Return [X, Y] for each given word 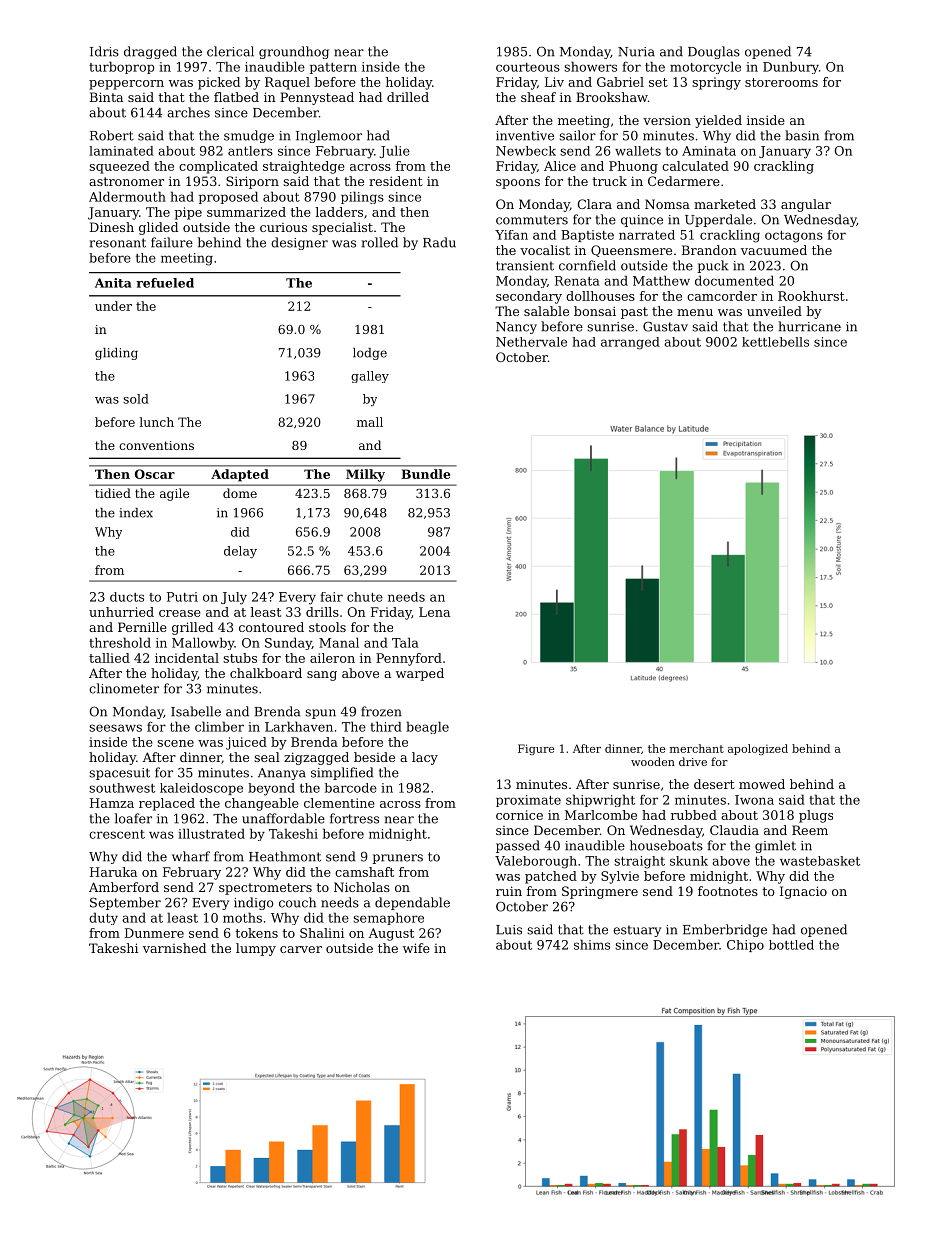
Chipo [745, 946]
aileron [332, 658]
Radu [439, 242]
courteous [528, 67]
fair [331, 597]
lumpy [256, 949]
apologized [758, 749]
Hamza [112, 803]
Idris [104, 51]
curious [283, 227]
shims [592, 944]
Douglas [714, 52]
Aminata [709, 151]
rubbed [694, 815]
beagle [427, 727]
